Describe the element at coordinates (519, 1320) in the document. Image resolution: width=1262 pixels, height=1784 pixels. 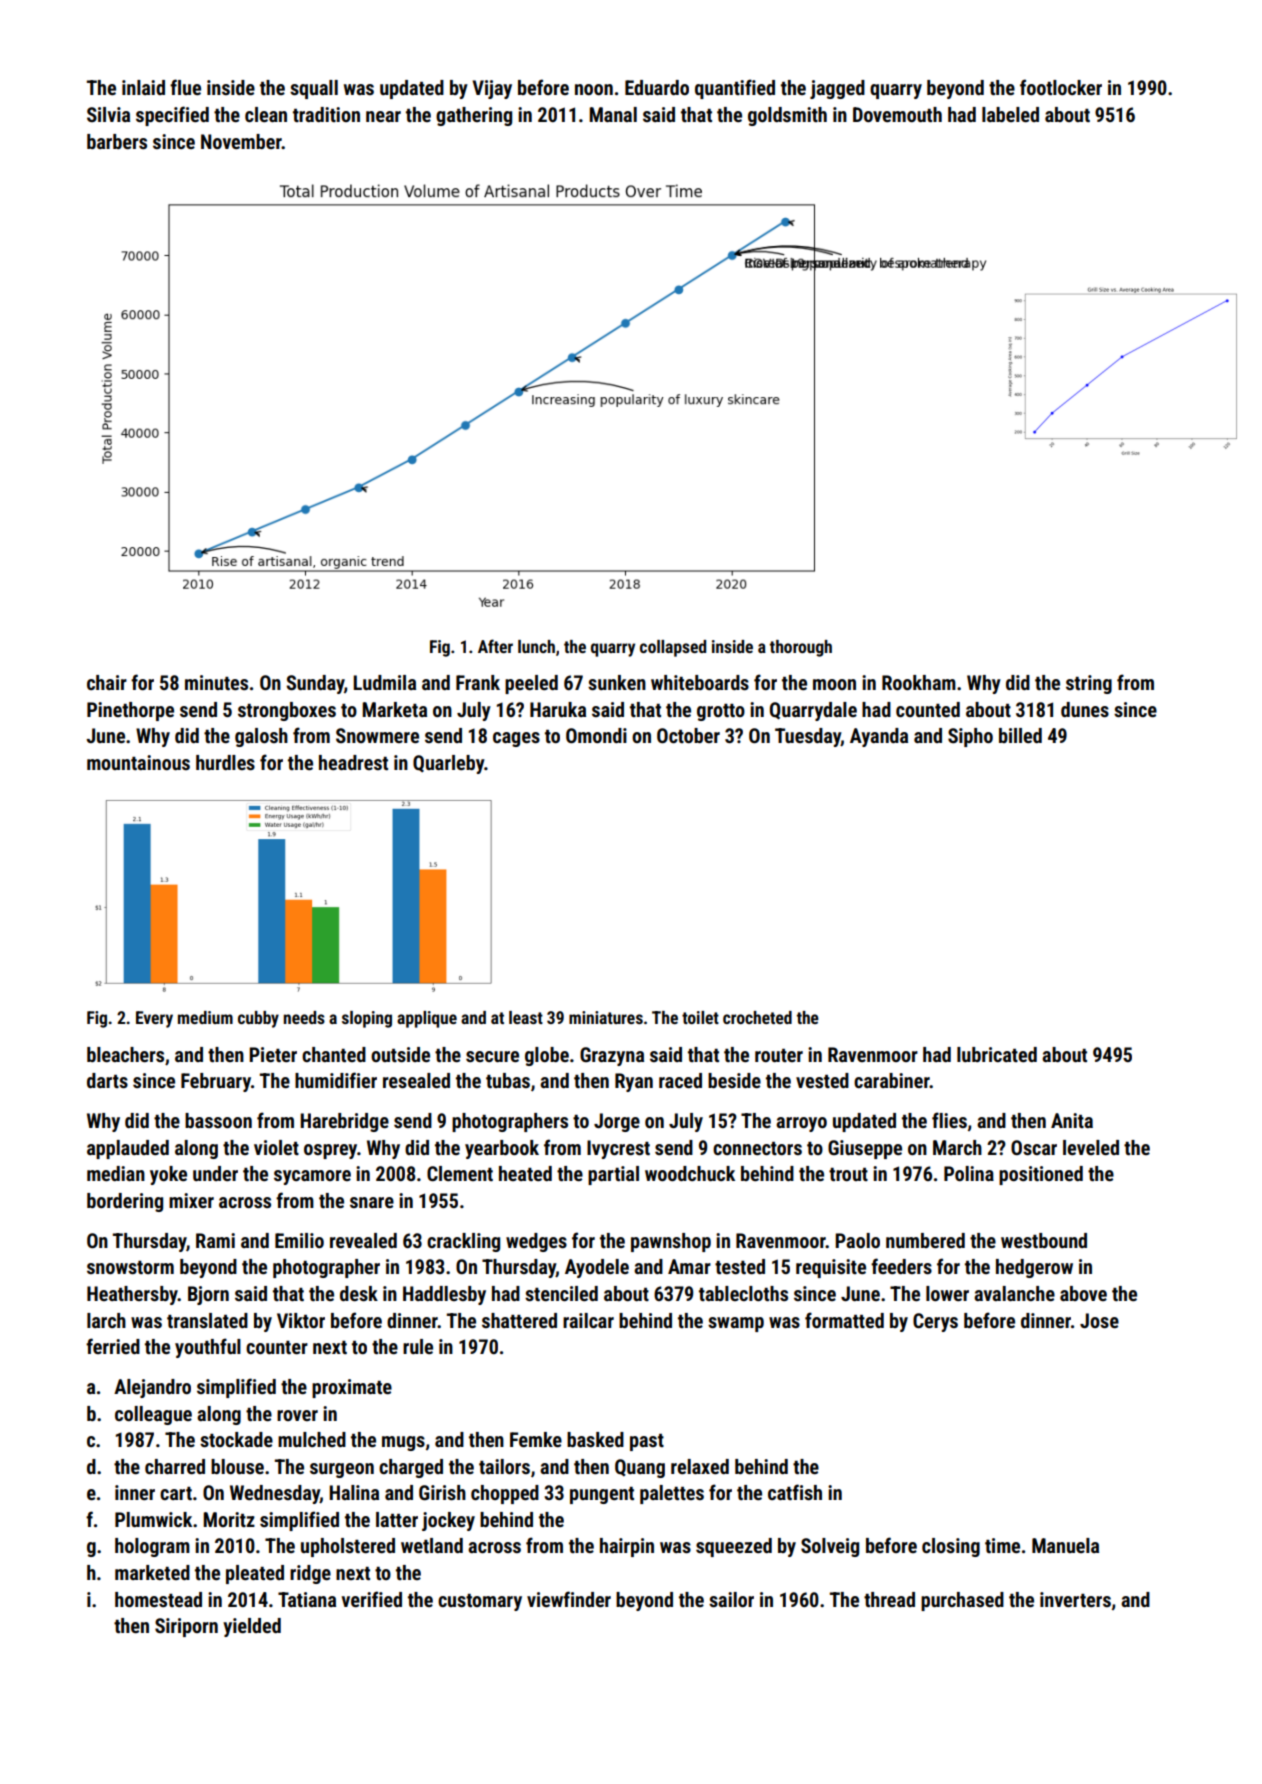
I see `shattered` at that location.
